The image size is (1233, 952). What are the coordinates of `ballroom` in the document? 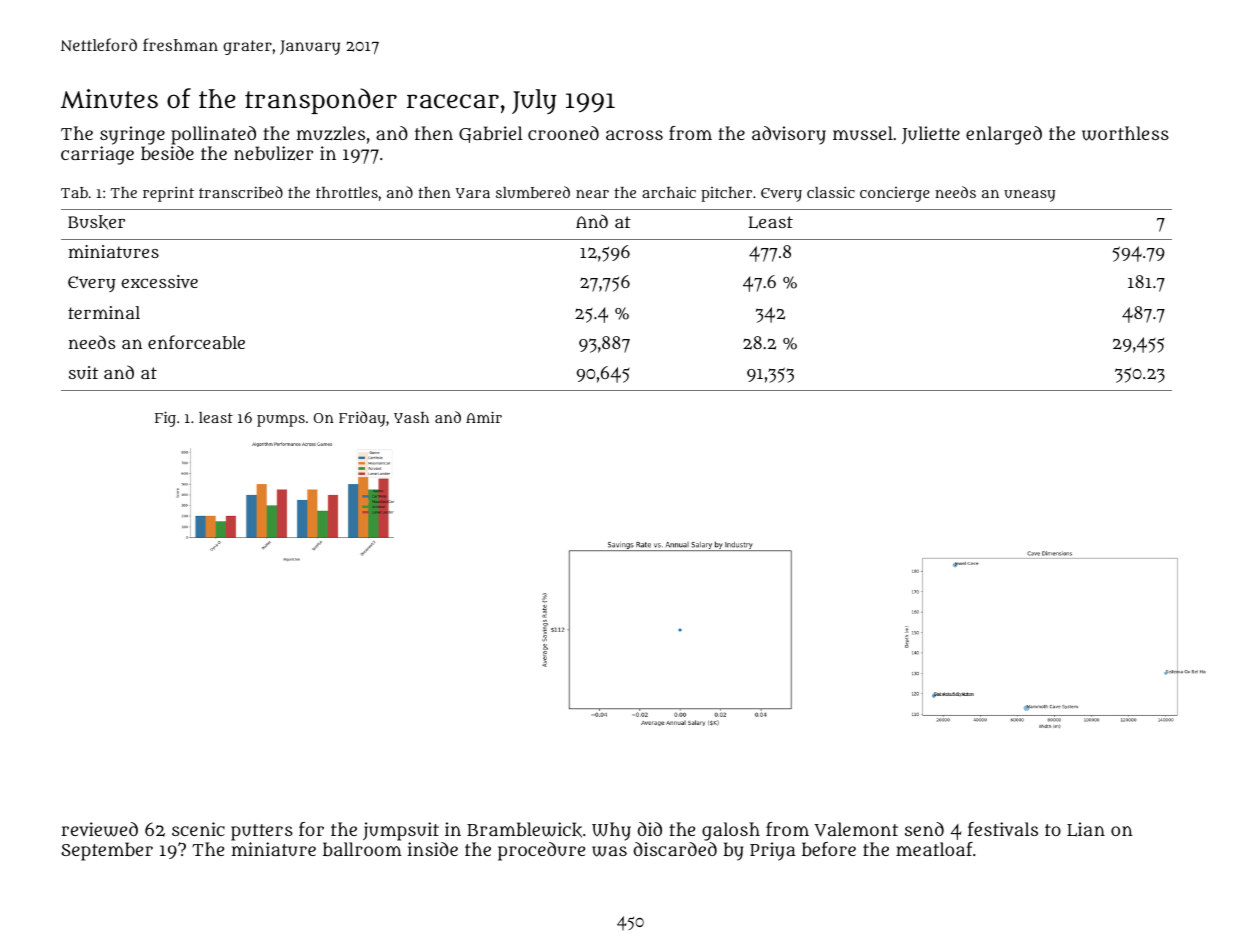 It's located at (362, 849).
